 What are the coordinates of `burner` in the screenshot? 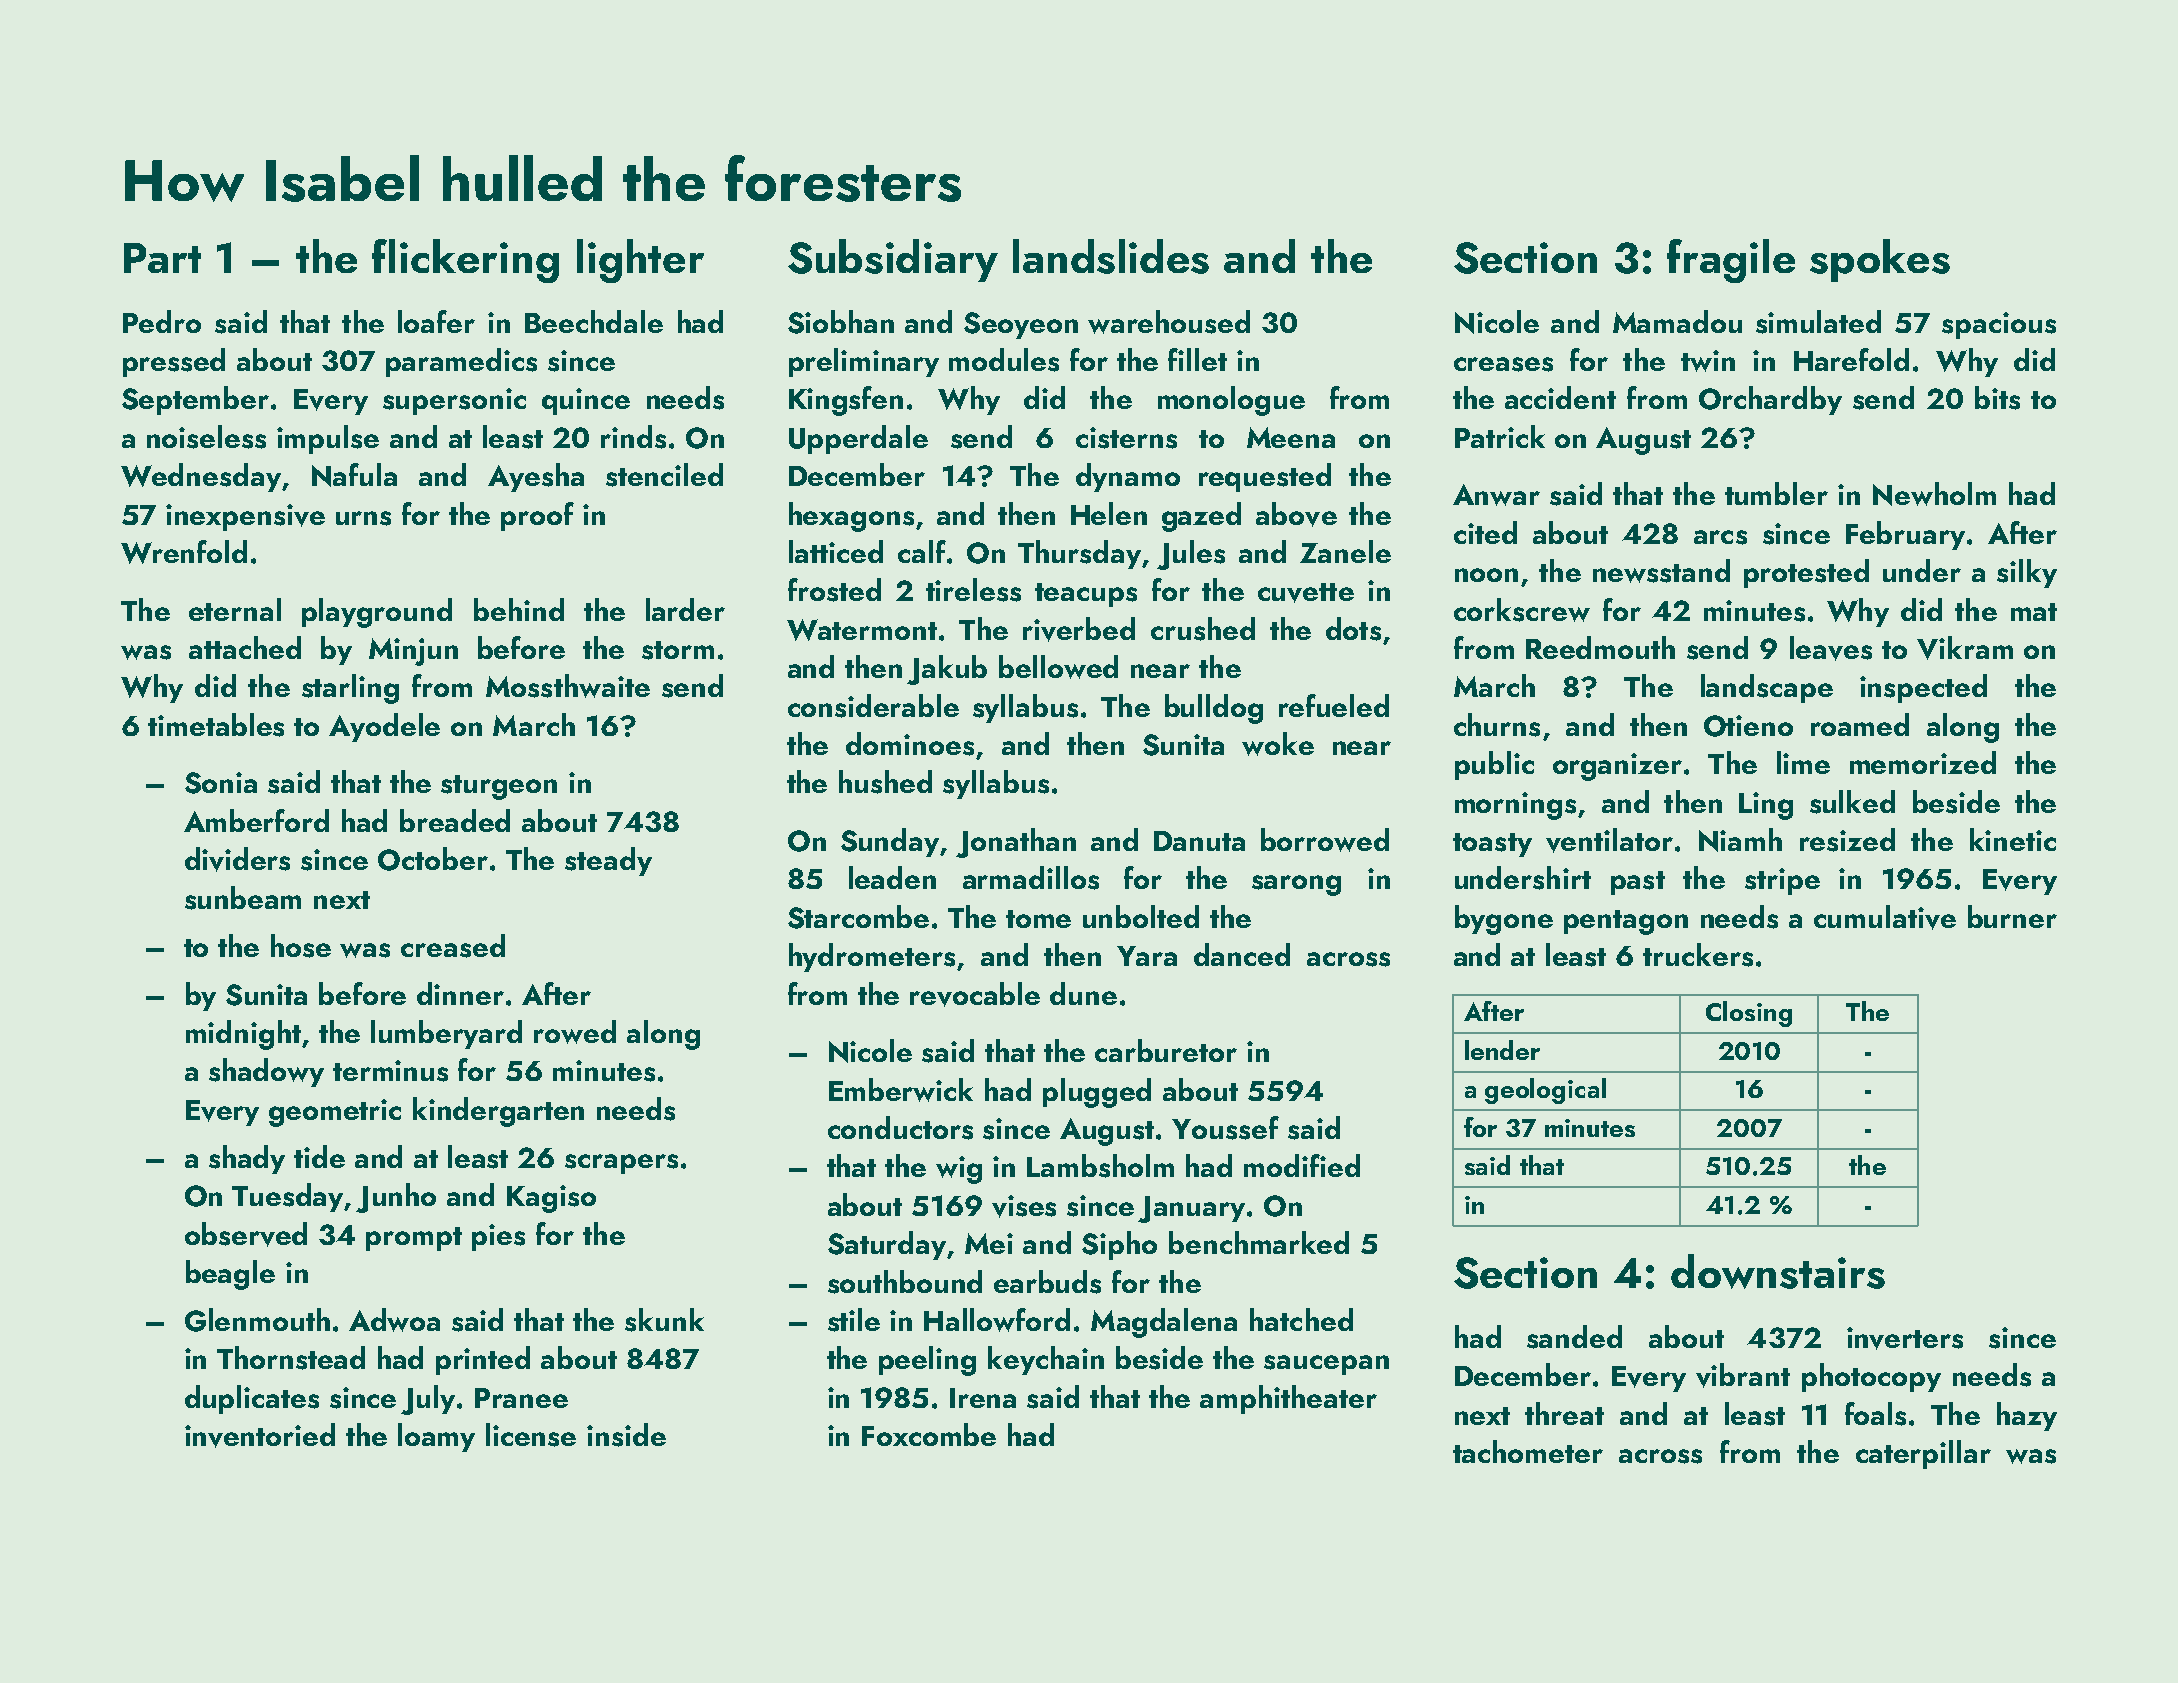 It's located at (2012, 916).
